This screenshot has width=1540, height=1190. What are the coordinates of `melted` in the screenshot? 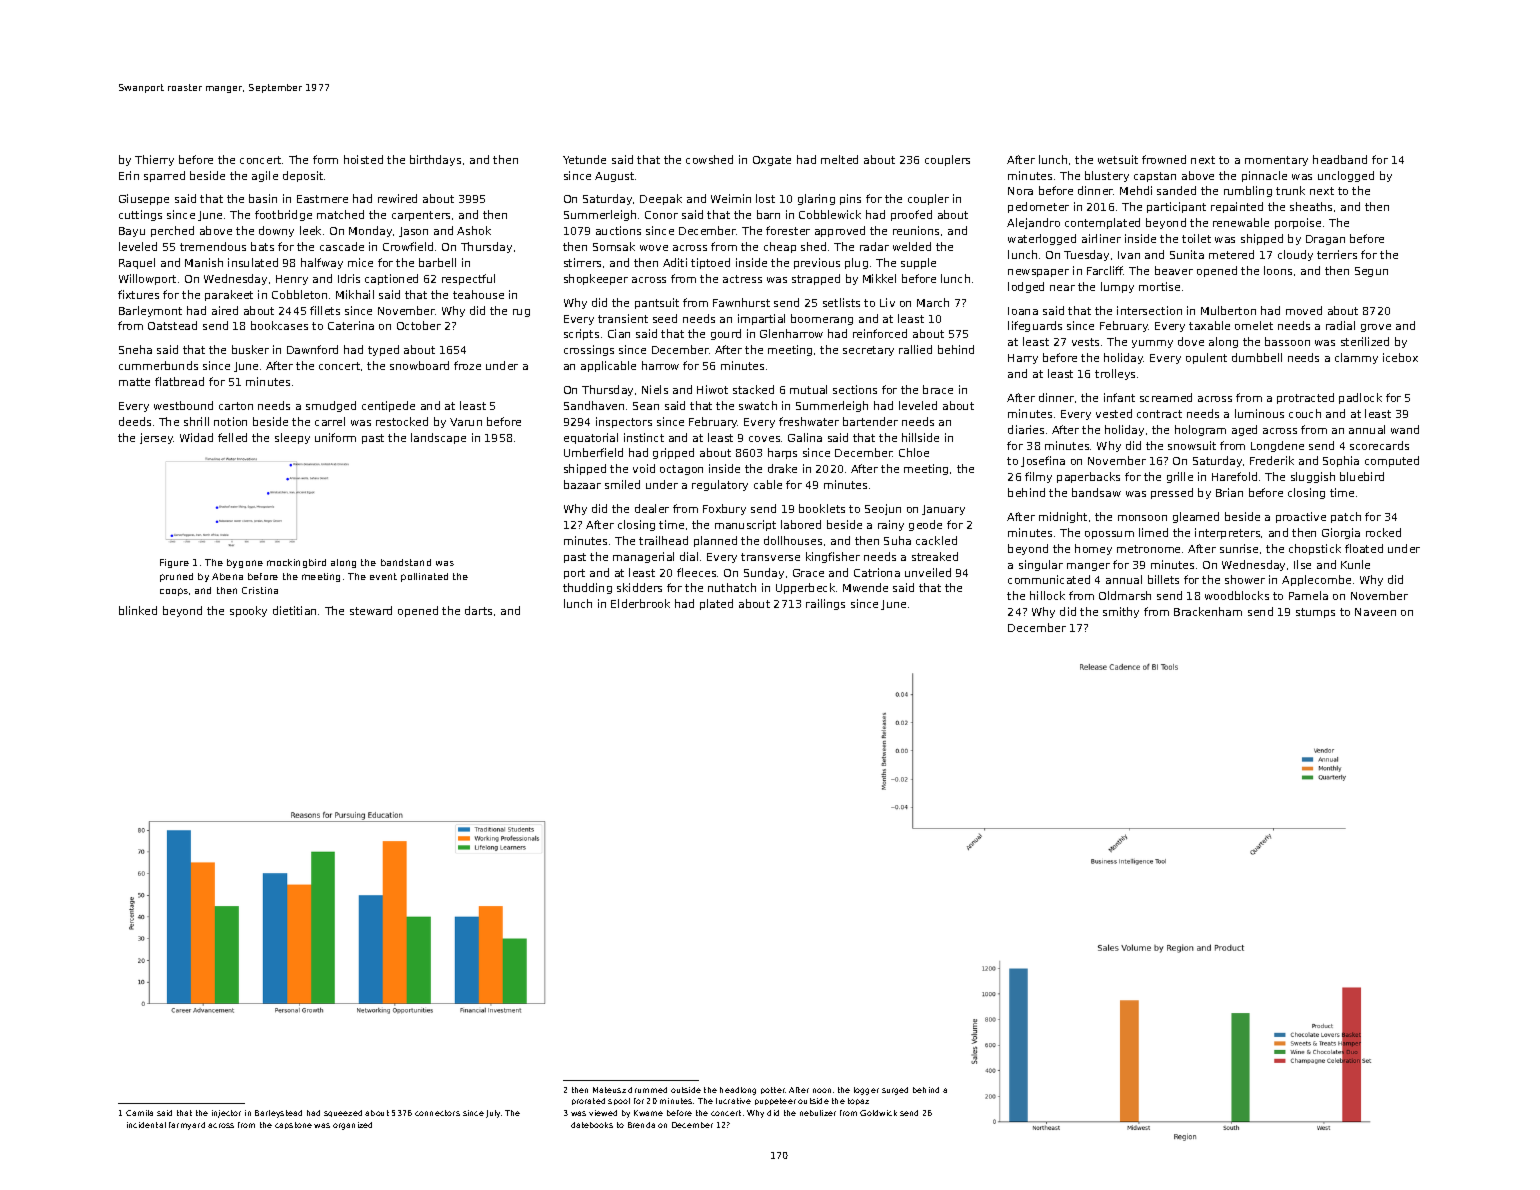 It's located at (839, 159).
